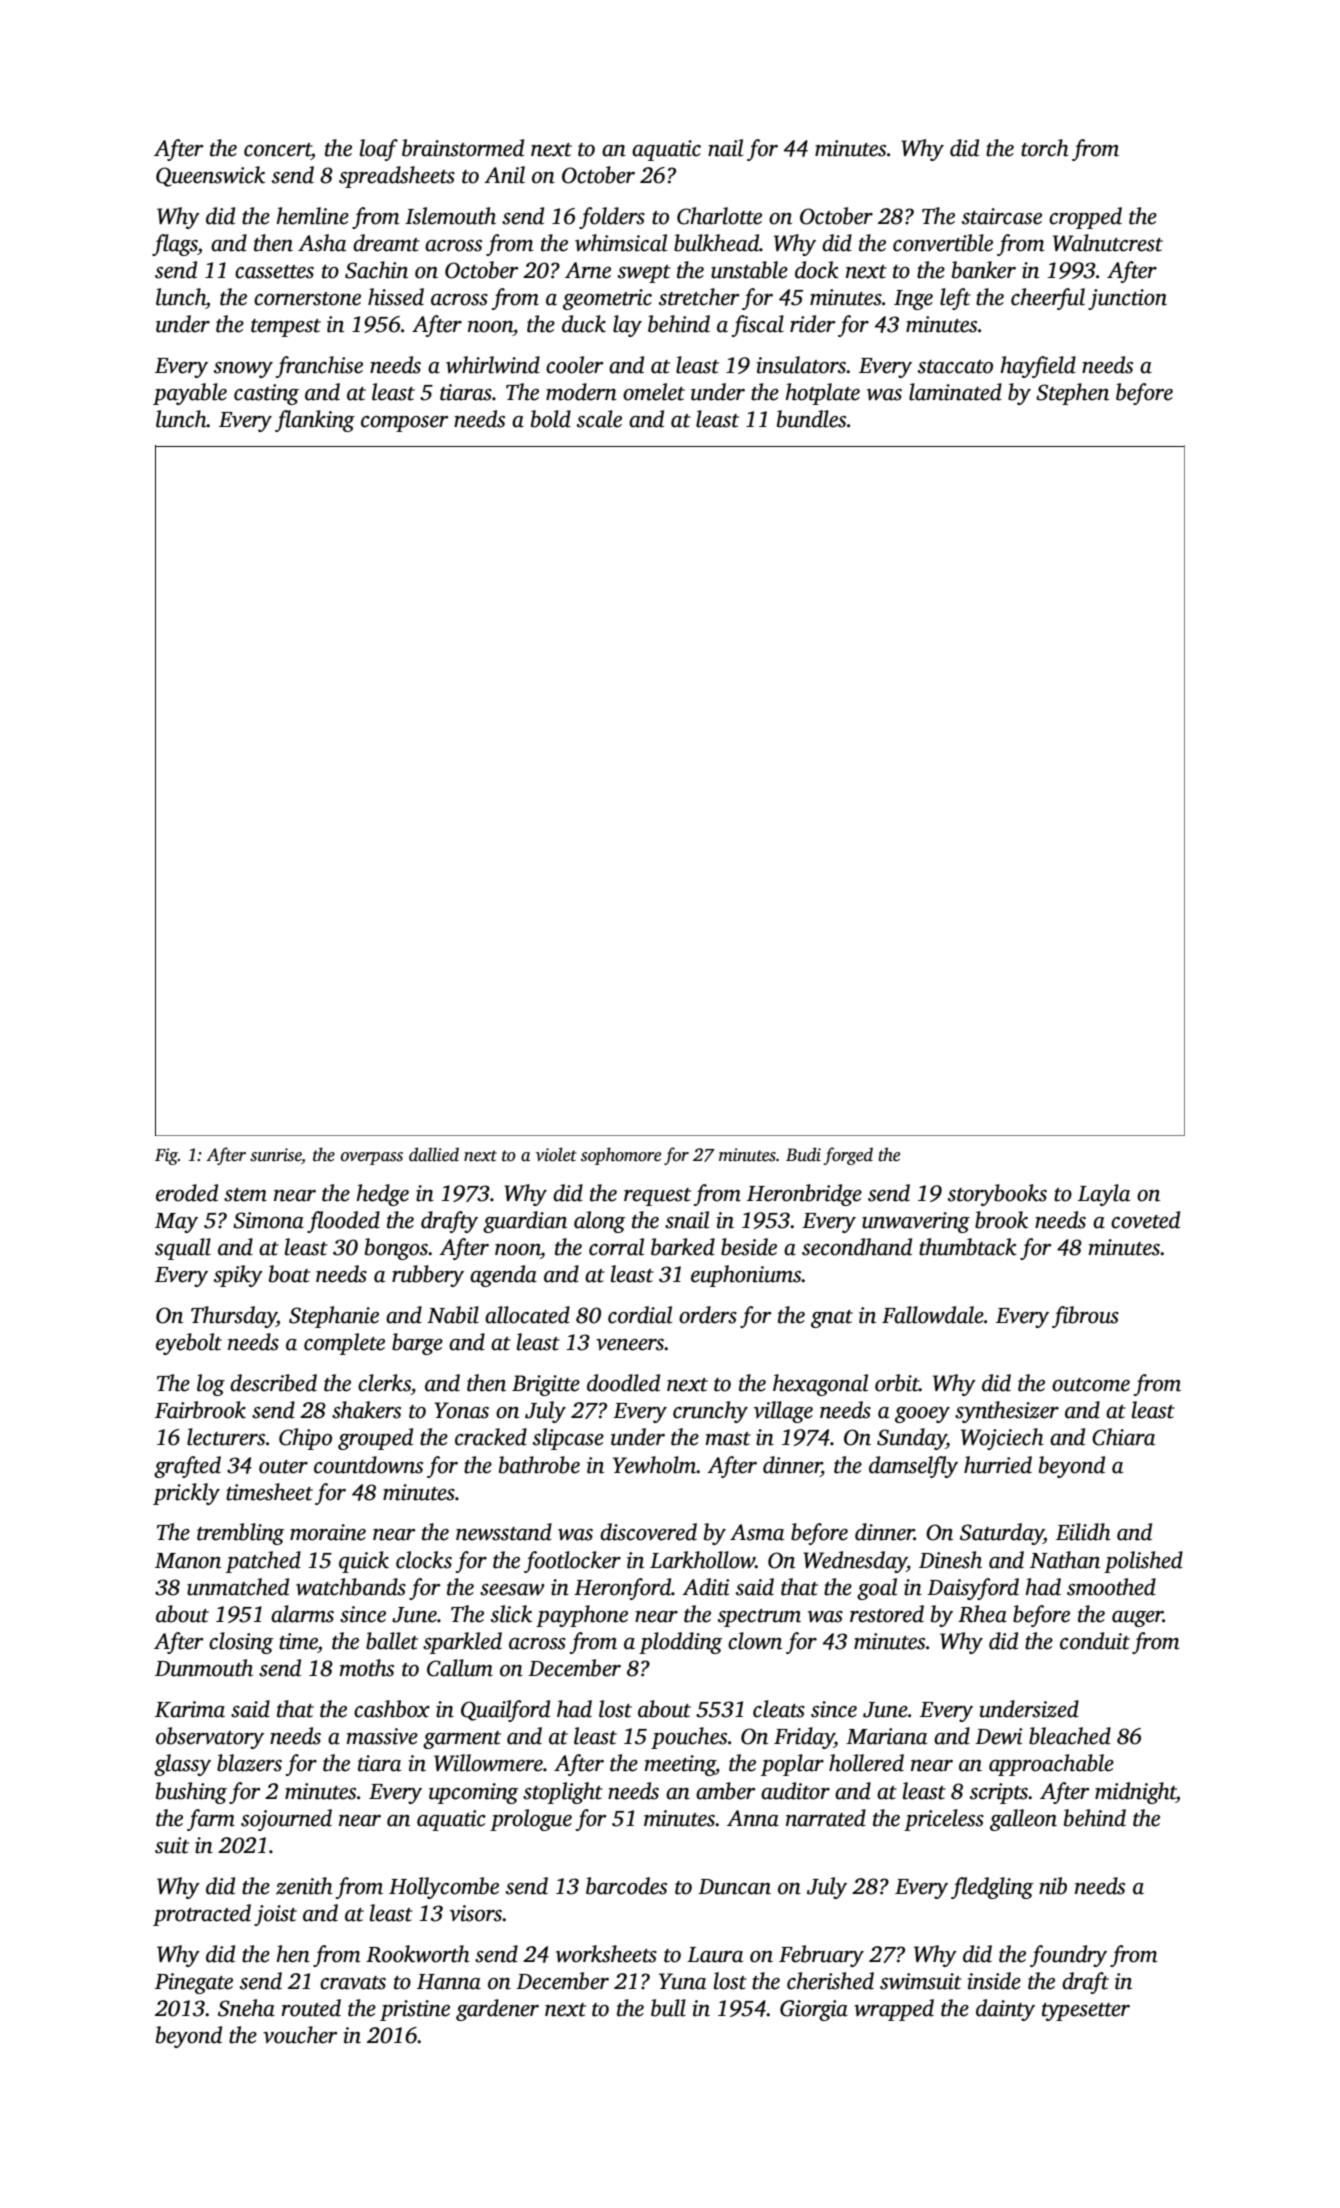 Image resolution: width=1340 pixels, height=2208 pixels. I want to click on prickly, so click(186, 1494).
